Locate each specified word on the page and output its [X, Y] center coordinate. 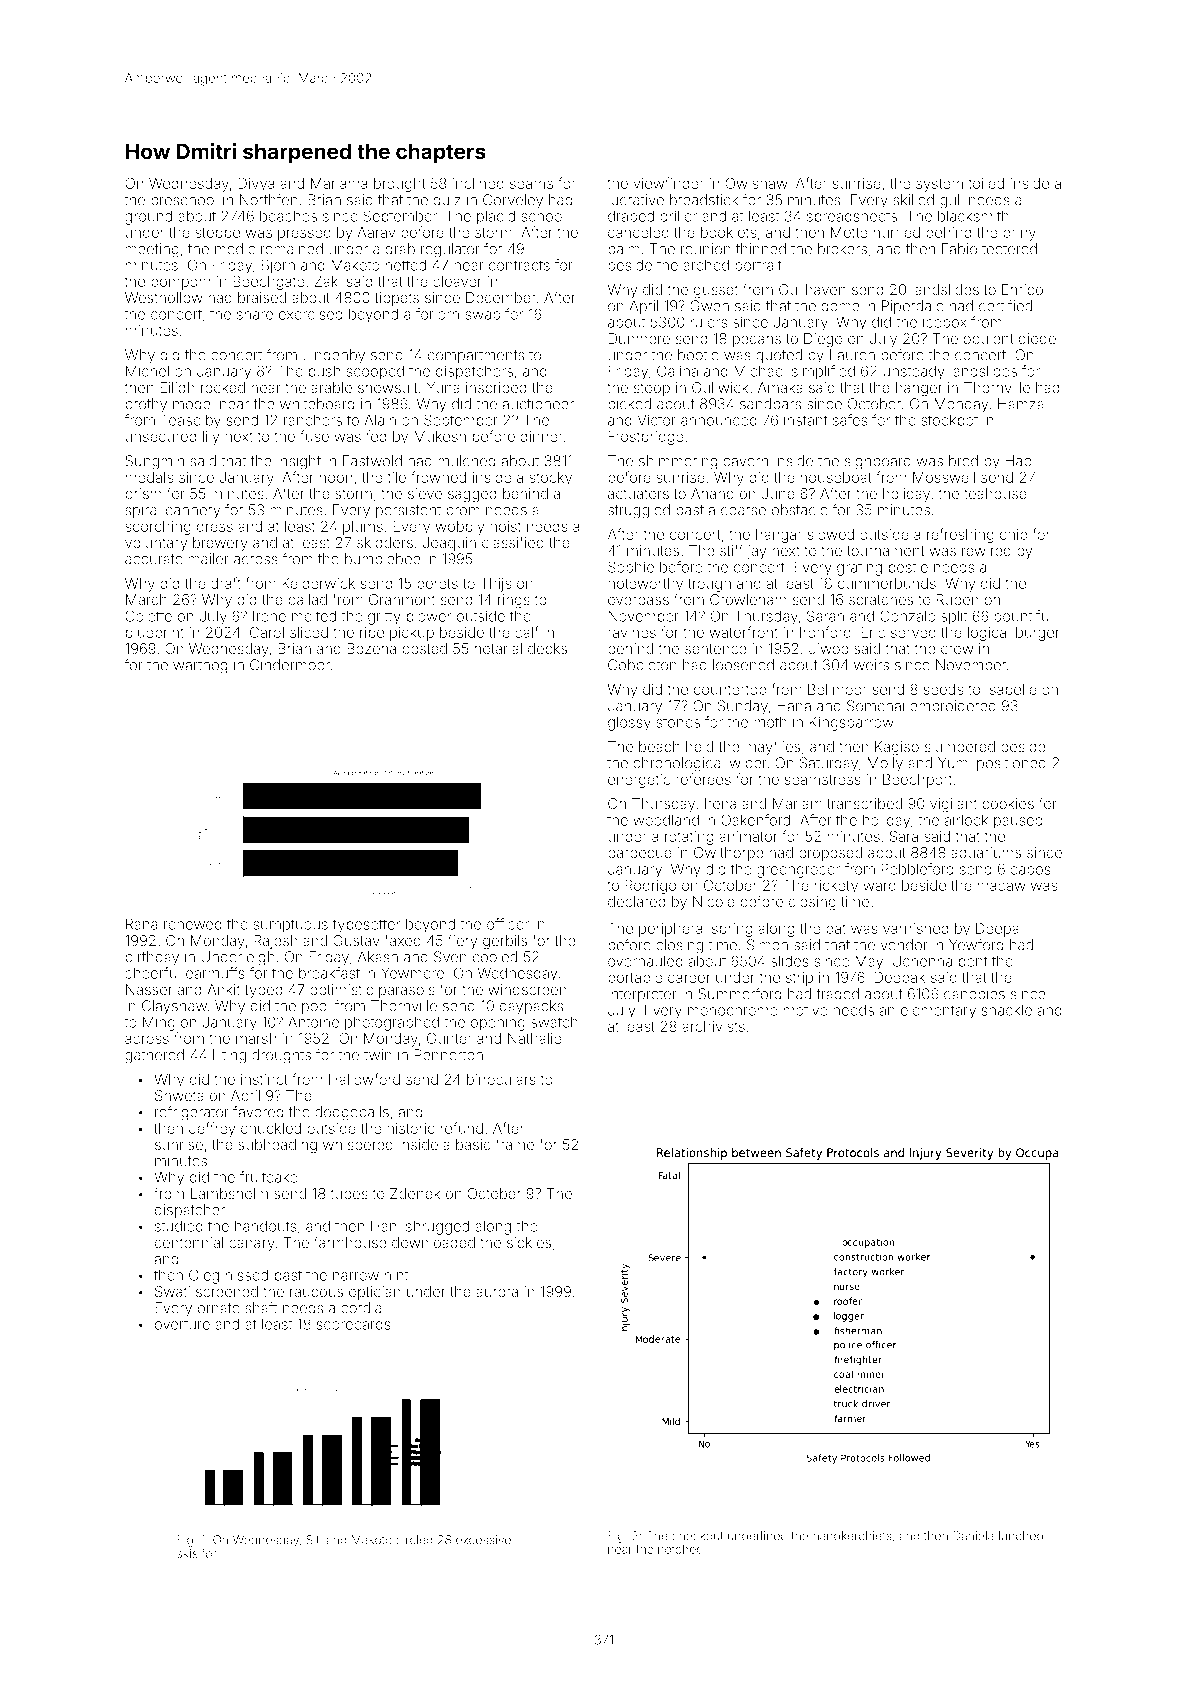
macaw [1001, 886]
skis [187, 1553]
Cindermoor [290, 665]
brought [400, 185]
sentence [716, 649]
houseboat [836, 477]
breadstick [704, 200]
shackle [1007, 1010]
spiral [142, 511]
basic [473, 1145]
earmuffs [215, 973]
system [939, 185]
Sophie [631, 568]
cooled [495, 957]
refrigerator [192, 1113]
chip [1014, 536]
